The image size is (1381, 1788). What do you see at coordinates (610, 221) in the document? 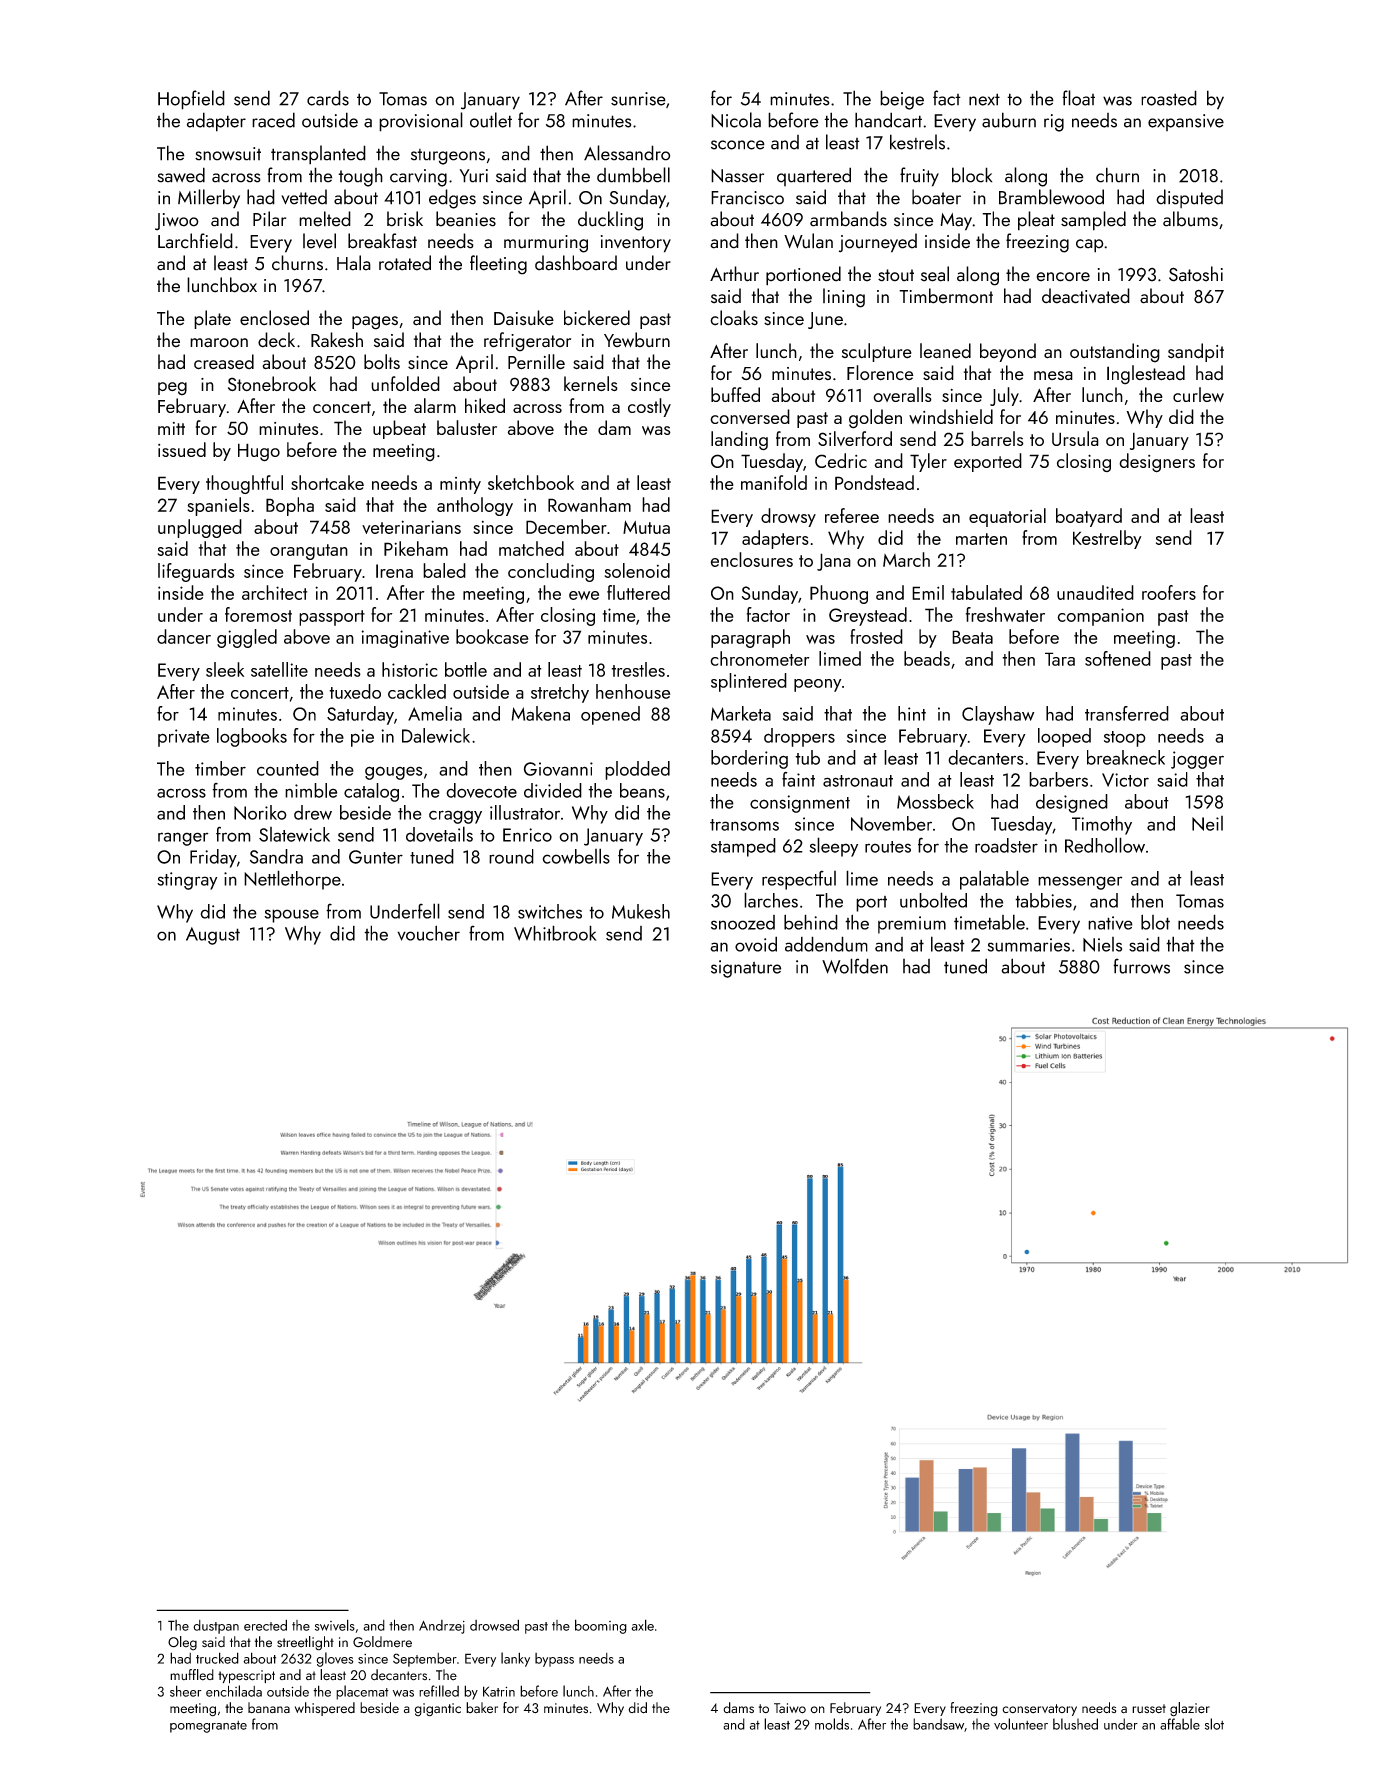
I see `duckling` at bounding box center [610, 221].
